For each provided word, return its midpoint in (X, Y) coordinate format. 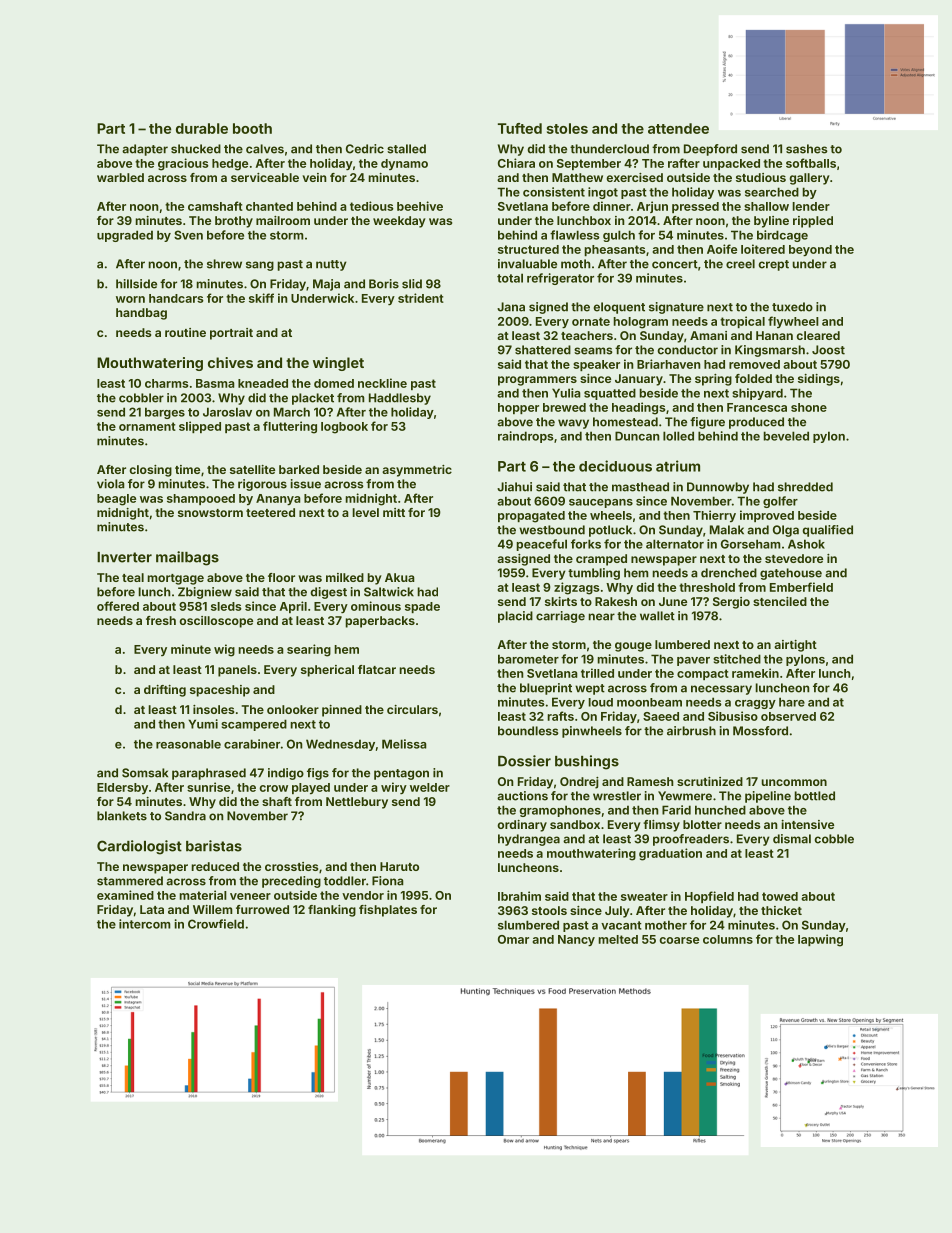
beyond (810, 250)
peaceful (542, 545)
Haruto (399, 866)
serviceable (265, 177)
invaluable (527, 264)
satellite (252, 469)
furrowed (262, 909)
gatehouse (791, 574)
